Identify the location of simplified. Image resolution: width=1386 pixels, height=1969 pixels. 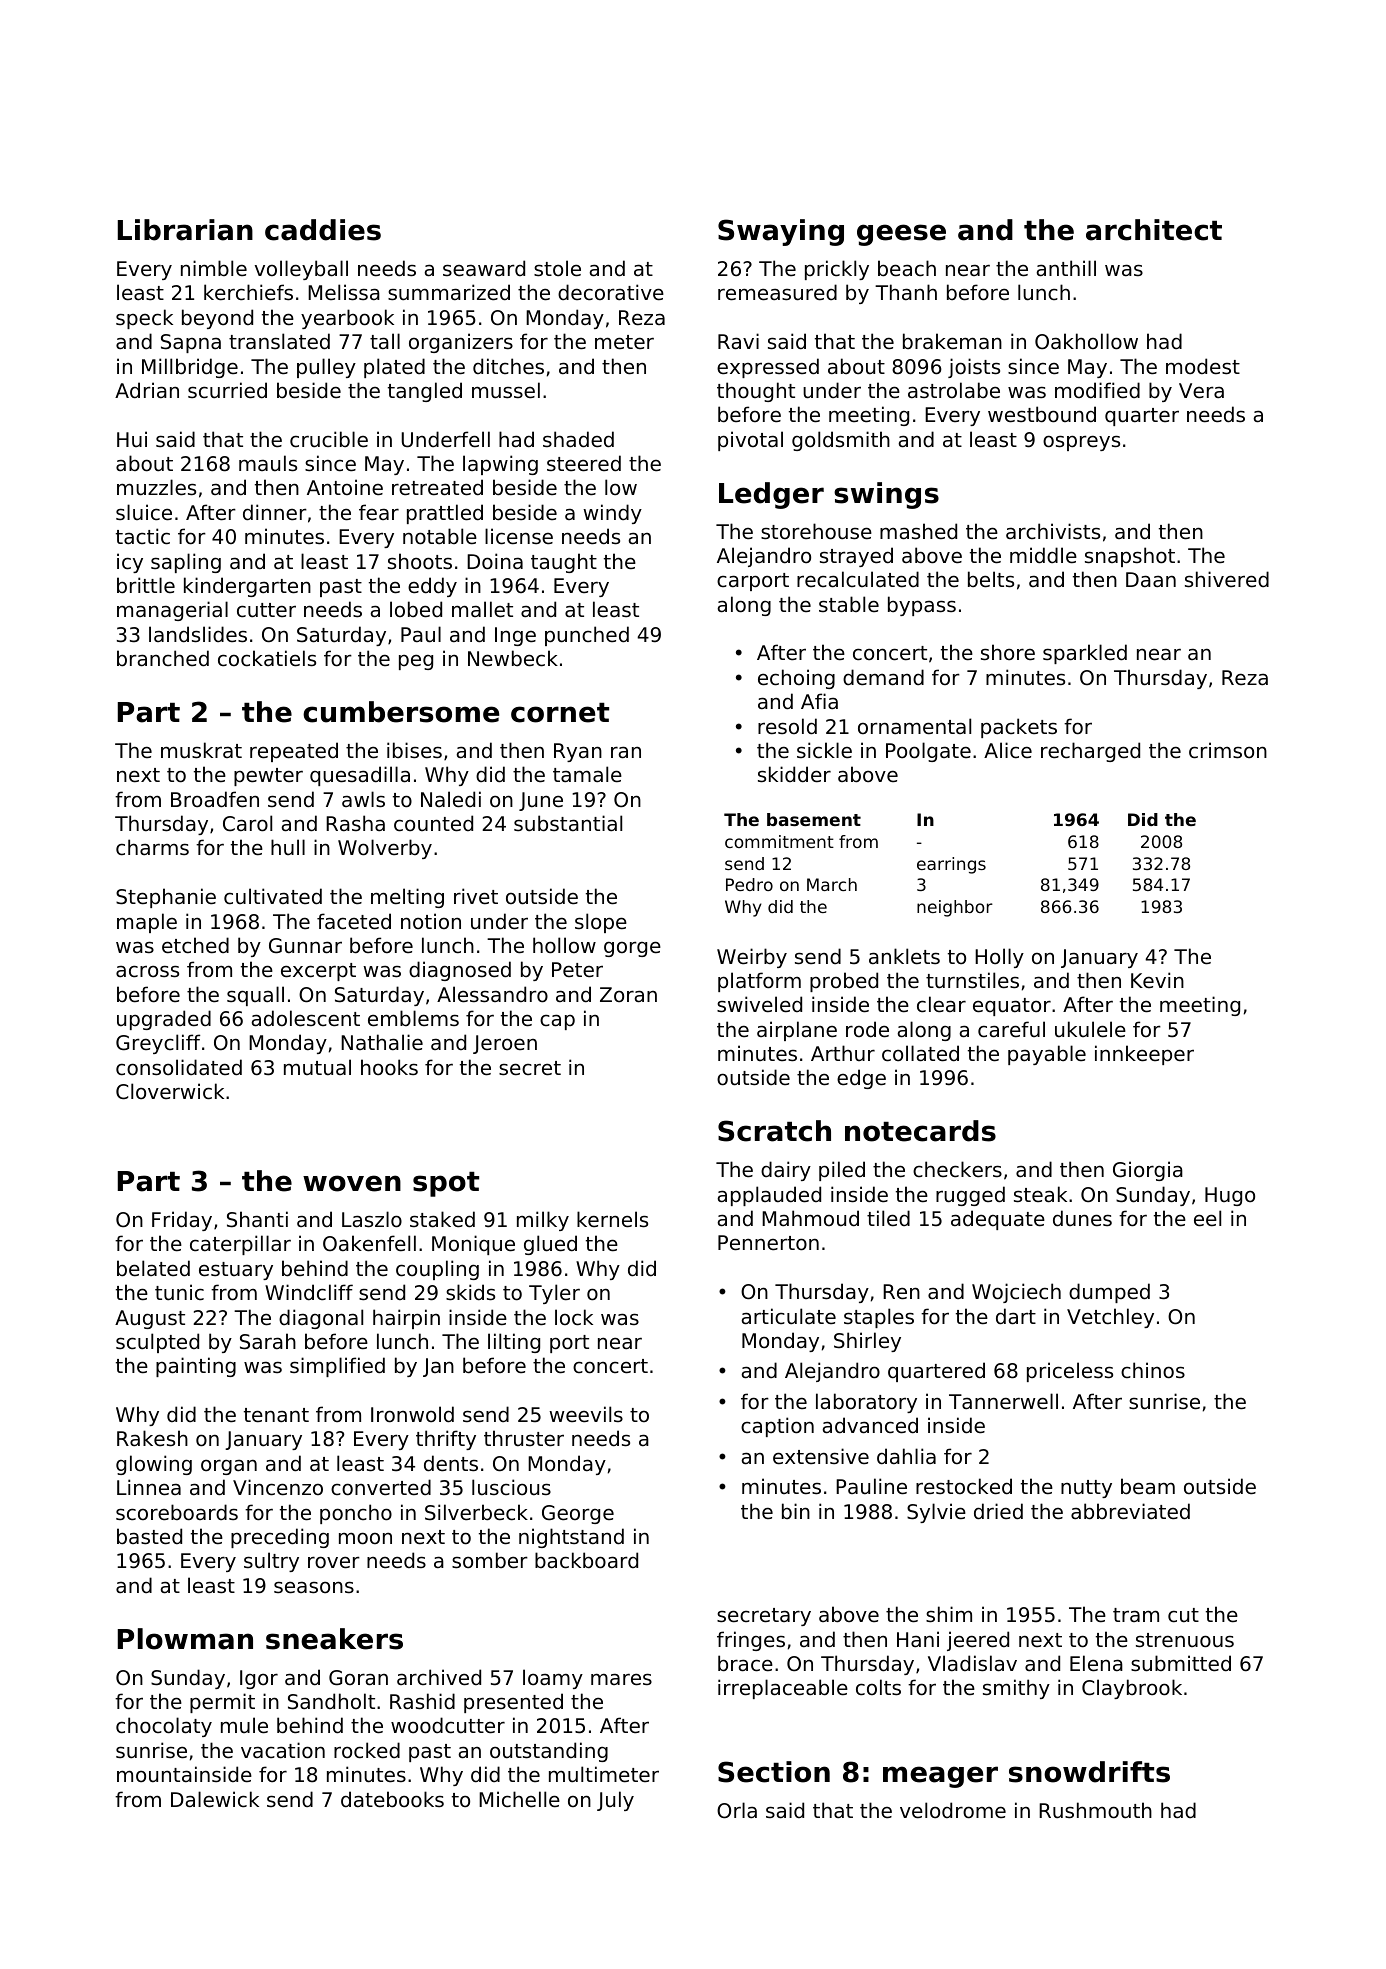
(337, 1367).
